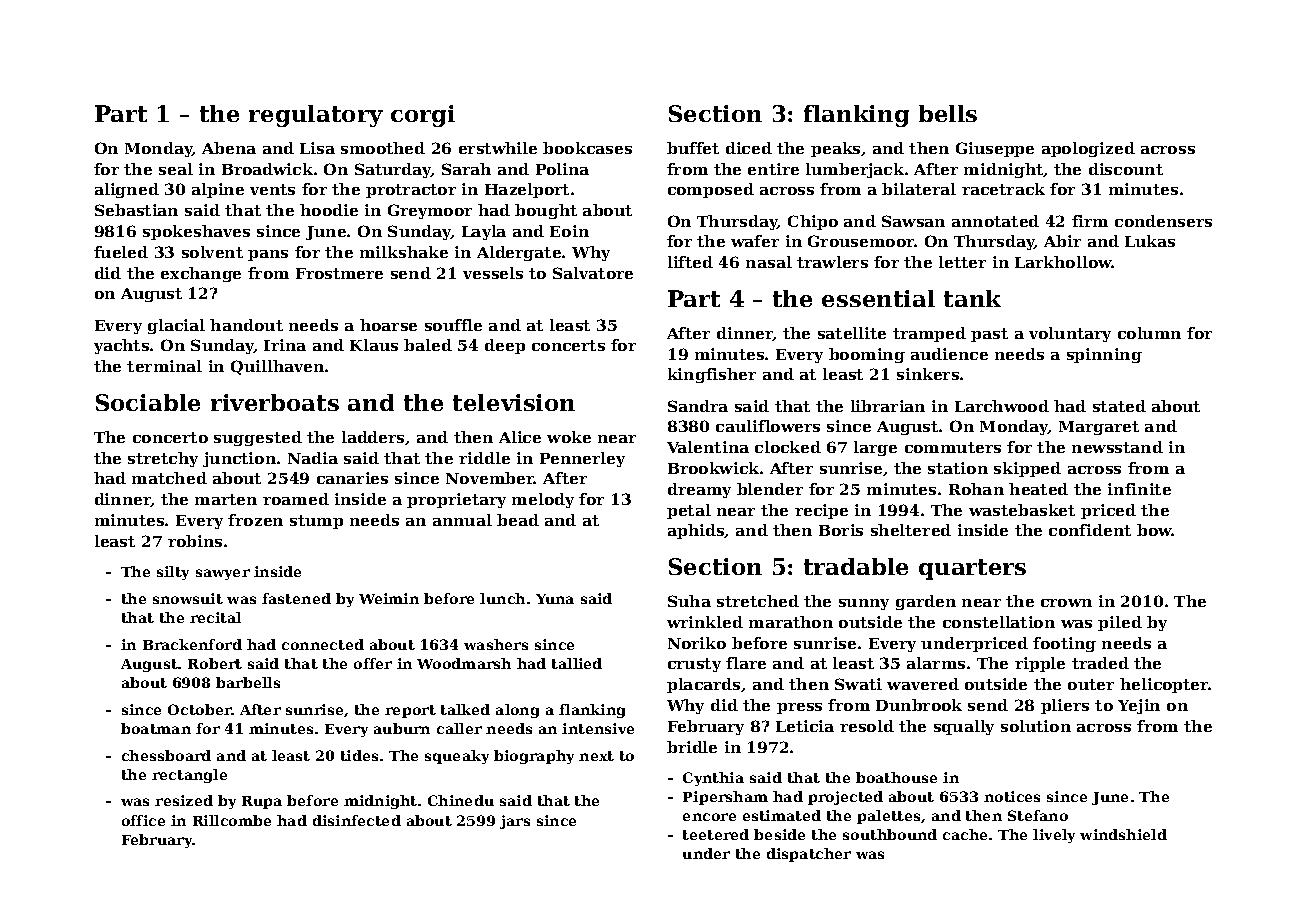 This image has height=924, width=1308. What do you see at coordinates (928, 374) in the image?
I see `sinkers` at bounding box center [928, 374].
